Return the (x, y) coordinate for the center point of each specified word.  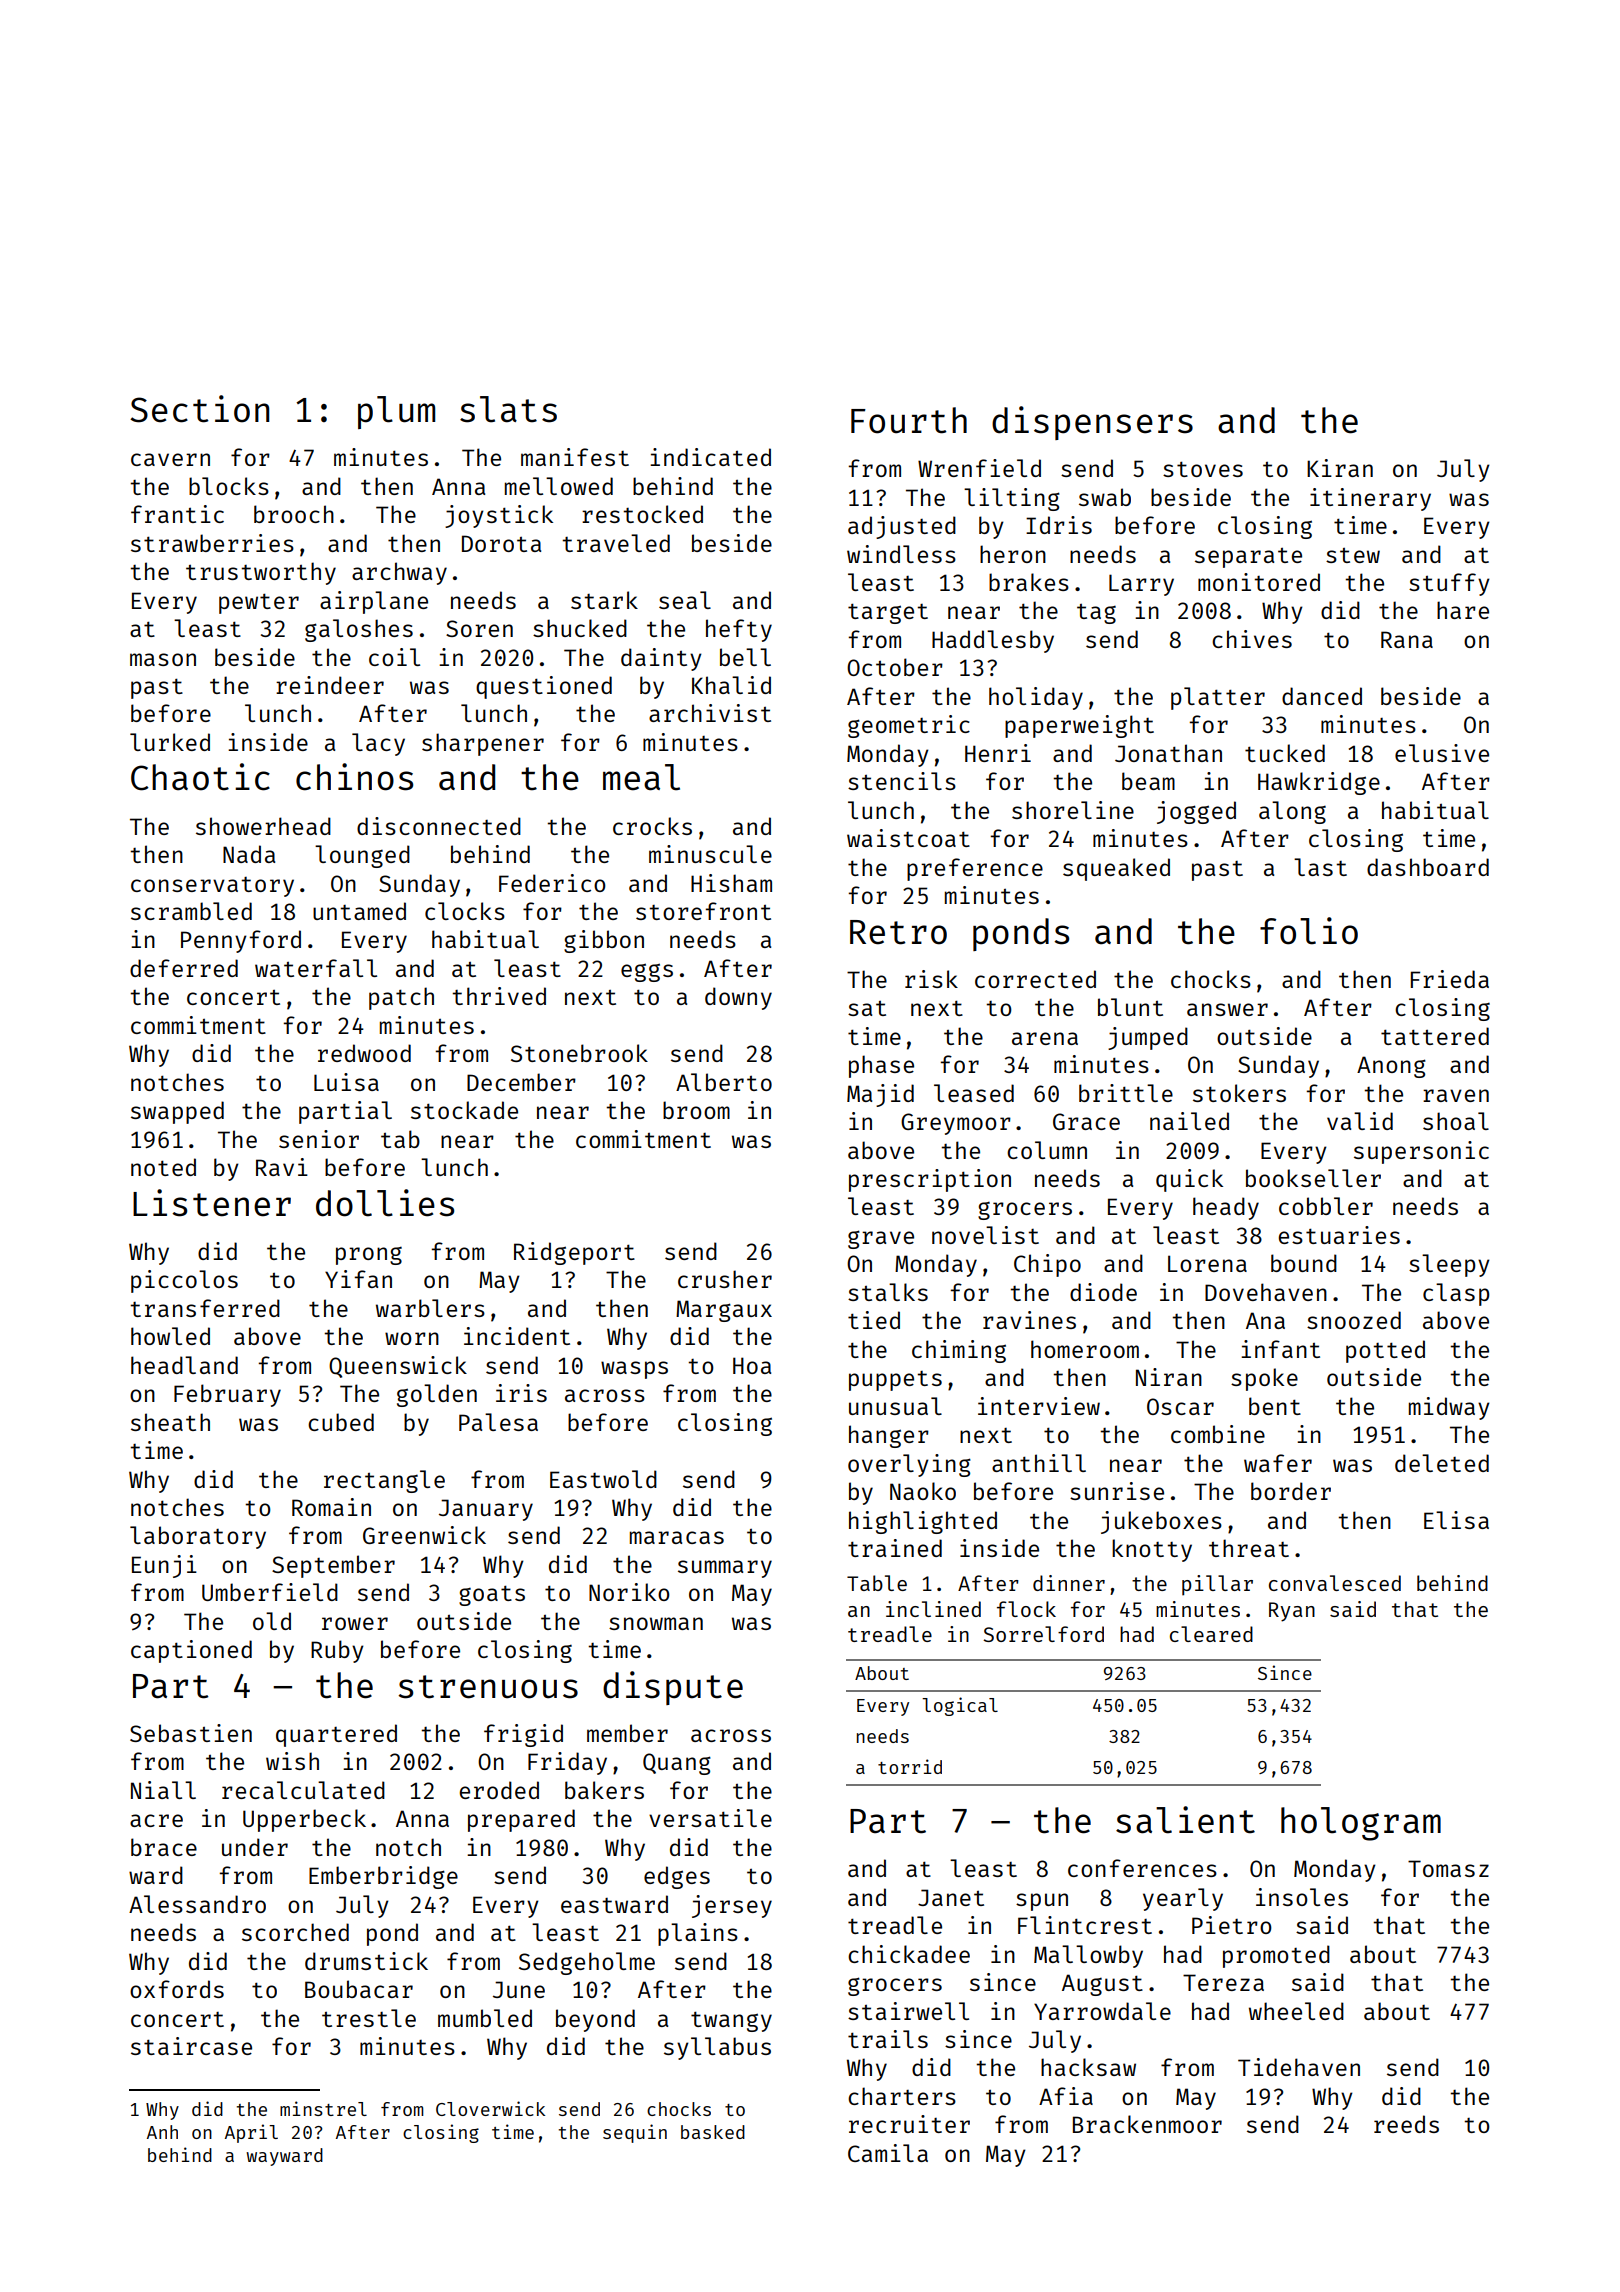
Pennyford (241, 941)
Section (199, 409)
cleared (1211, 1634)
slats (508, 409)
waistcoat (908, 838)
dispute (673, 1688)
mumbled (485, 2018)
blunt (1130, 1007)
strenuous (488, 1687)
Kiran (1340, 468)
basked (713, 2132)
